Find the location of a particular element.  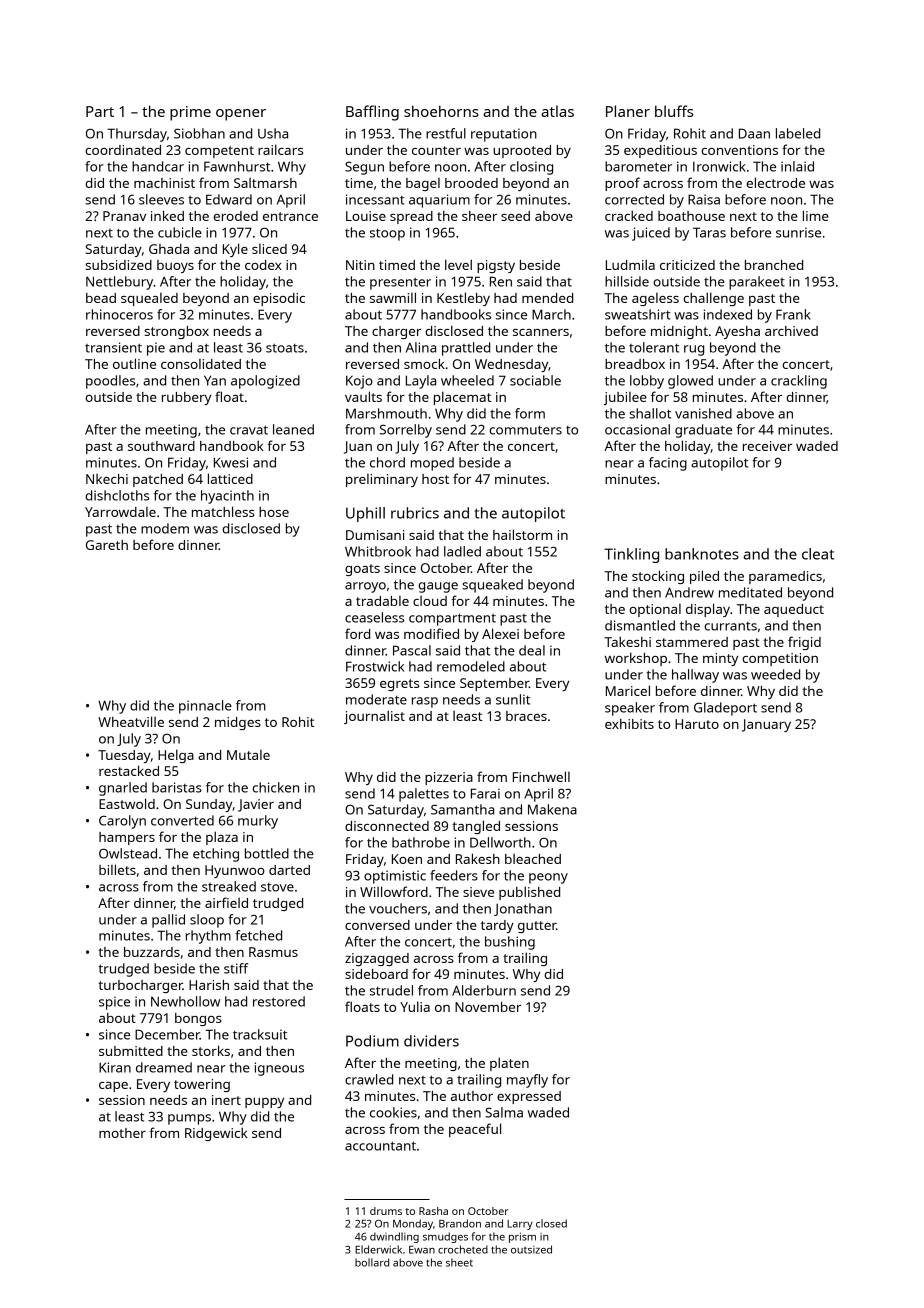

jubilee is located at coordinates (625, 398).
